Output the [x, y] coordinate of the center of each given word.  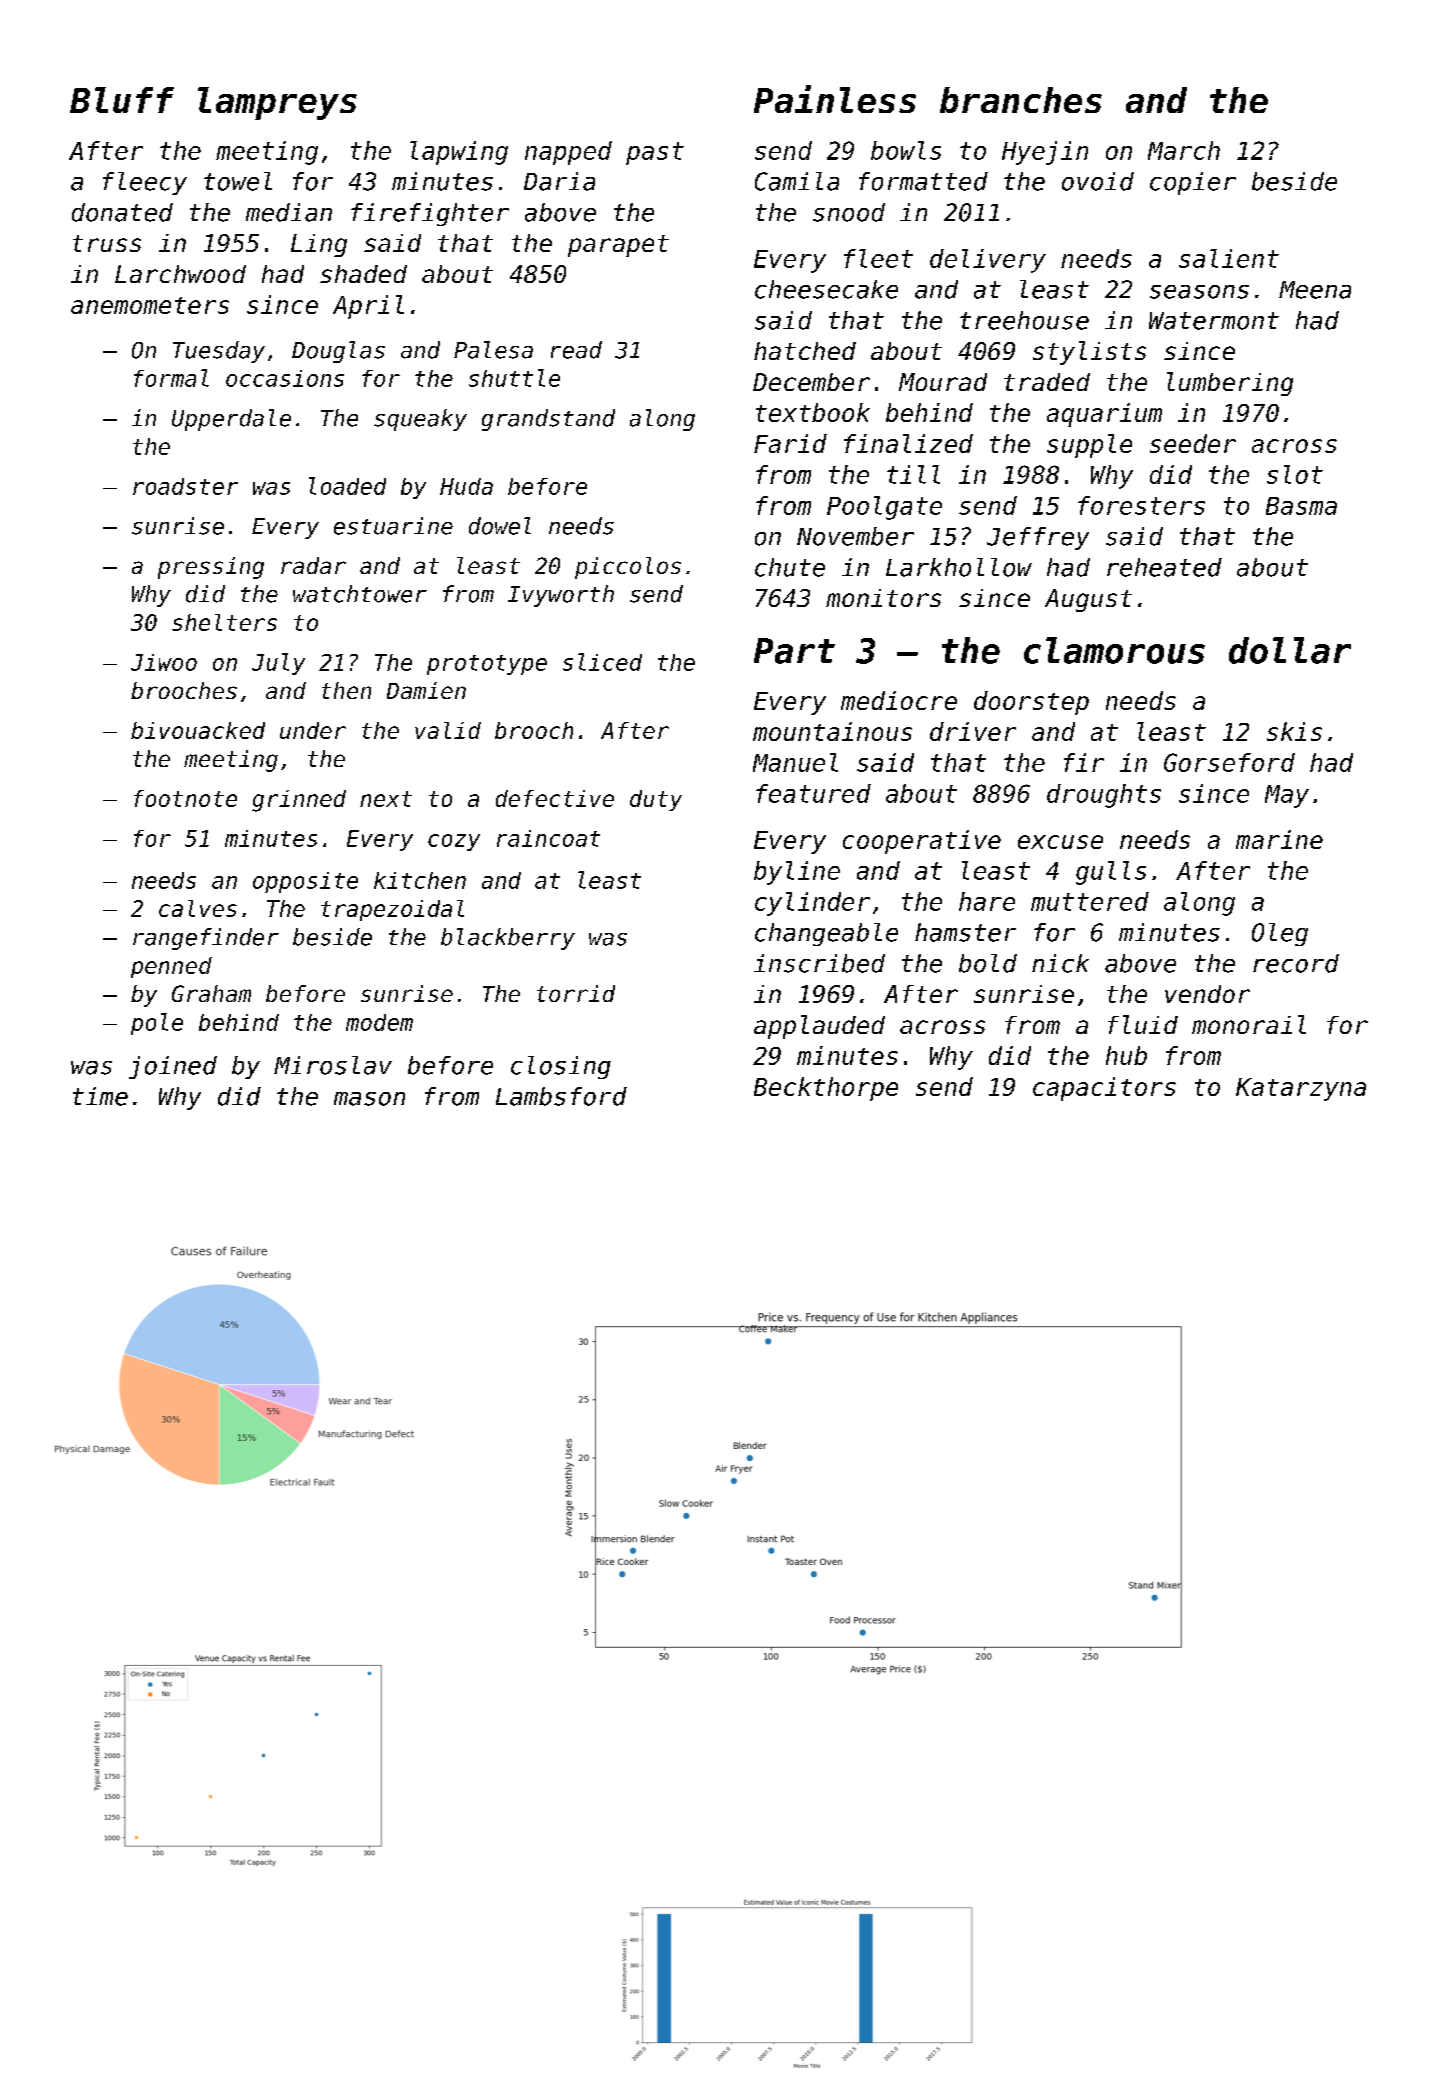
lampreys [277, 103]
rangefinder [206, 939]
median [289, 212]
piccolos [628, 568]
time [100, 1096]
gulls [1111, 873]
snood [849, 212]
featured [813, 793]
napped [568, 153]
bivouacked [198, 730]
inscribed [819, 963]
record [1296, 963]
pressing [211, 568]
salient [1229, 258]
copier [1193, 183]
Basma [1301, 506]
